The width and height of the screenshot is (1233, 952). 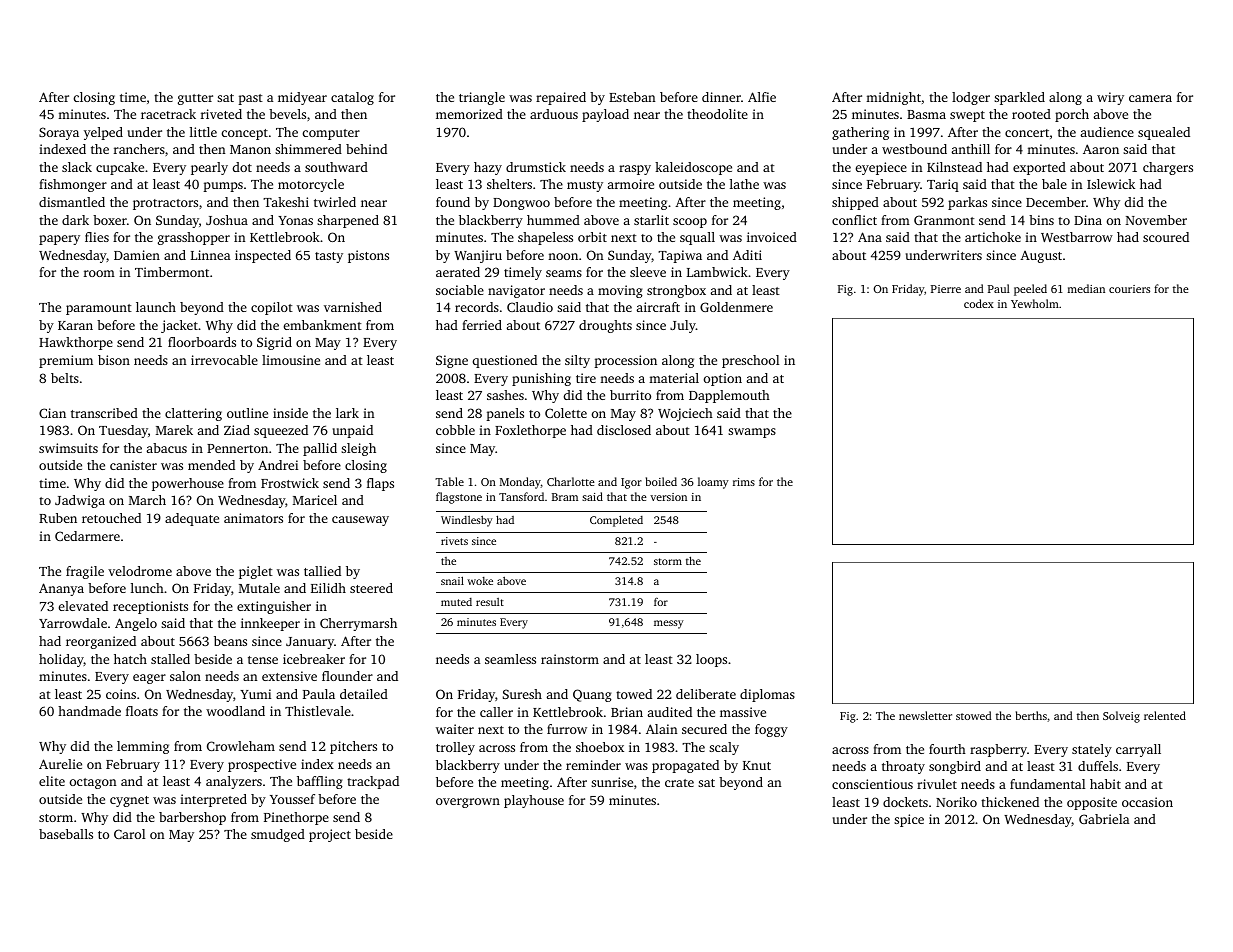 What do you see at coordinates (73, 185) in the screenshot?
I see `fishmonger` at bounding box center [73, 185].
